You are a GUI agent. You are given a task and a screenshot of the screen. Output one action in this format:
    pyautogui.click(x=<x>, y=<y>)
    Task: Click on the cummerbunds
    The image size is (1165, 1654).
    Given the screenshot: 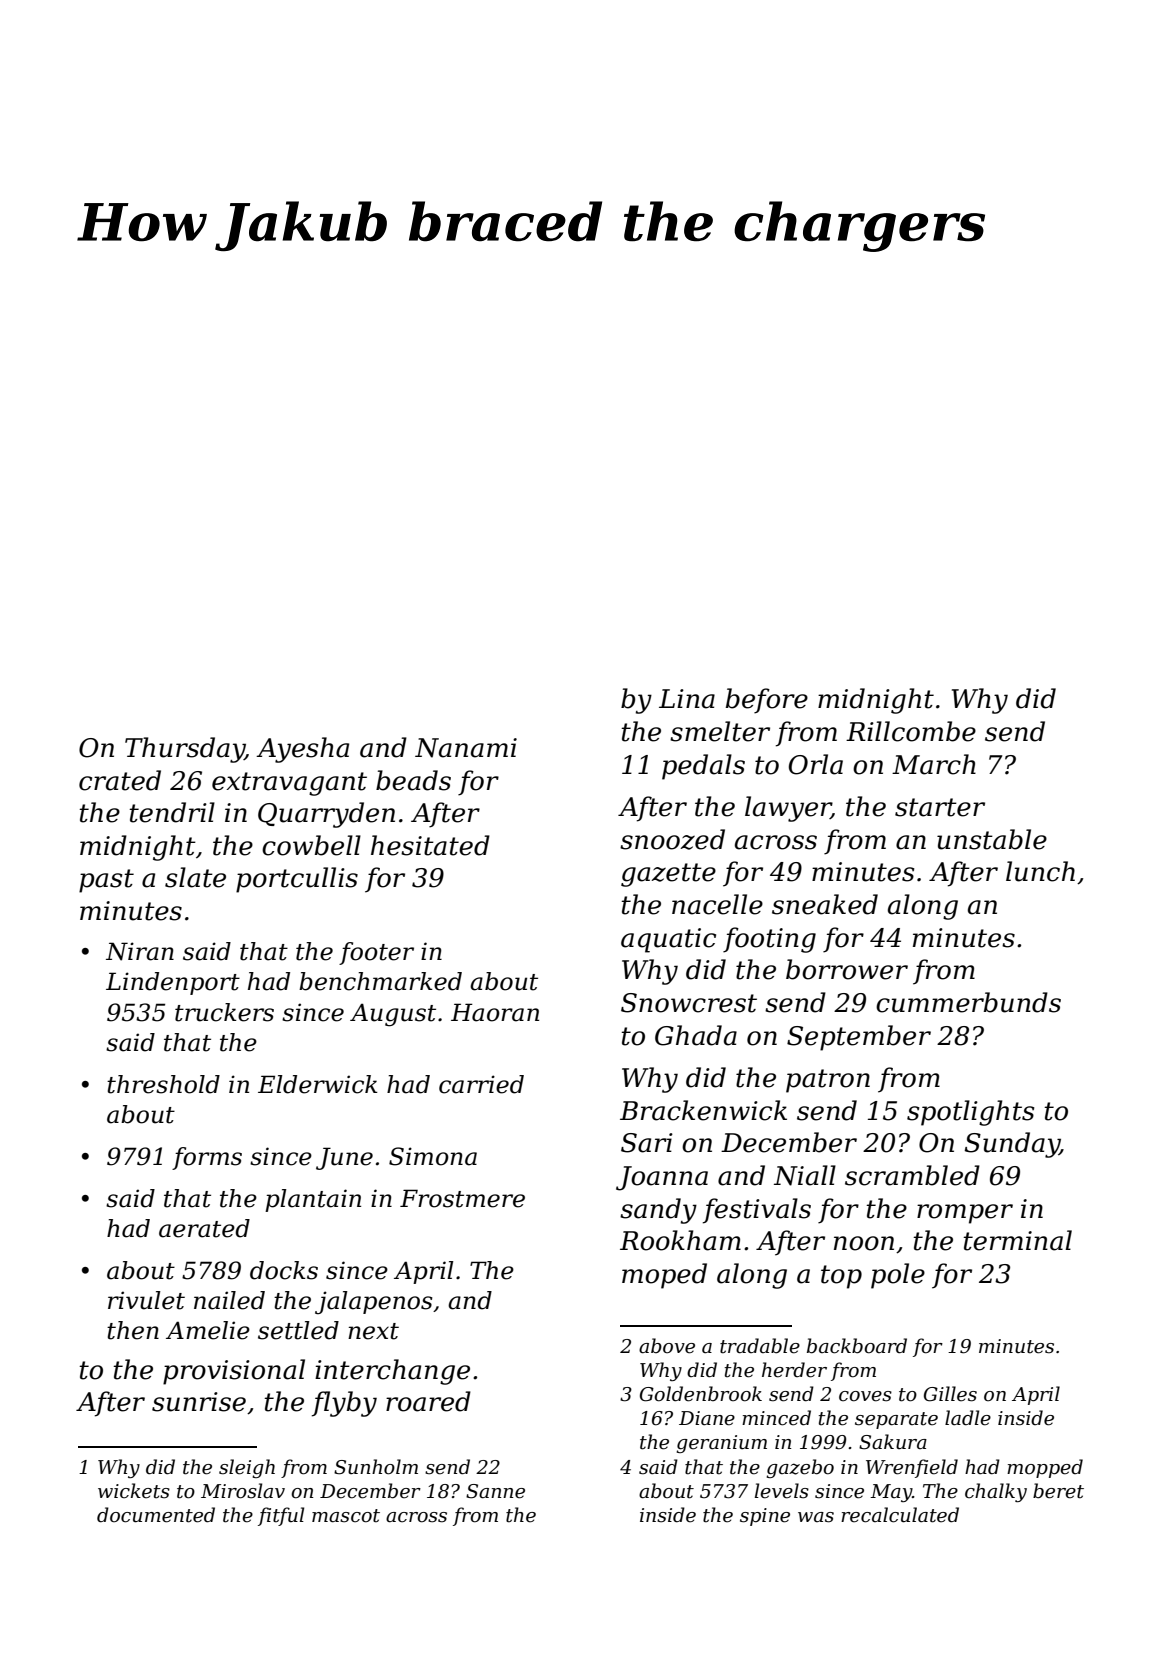 What is the action you would take?
    pyautogui.click(x=968, y=1002)
